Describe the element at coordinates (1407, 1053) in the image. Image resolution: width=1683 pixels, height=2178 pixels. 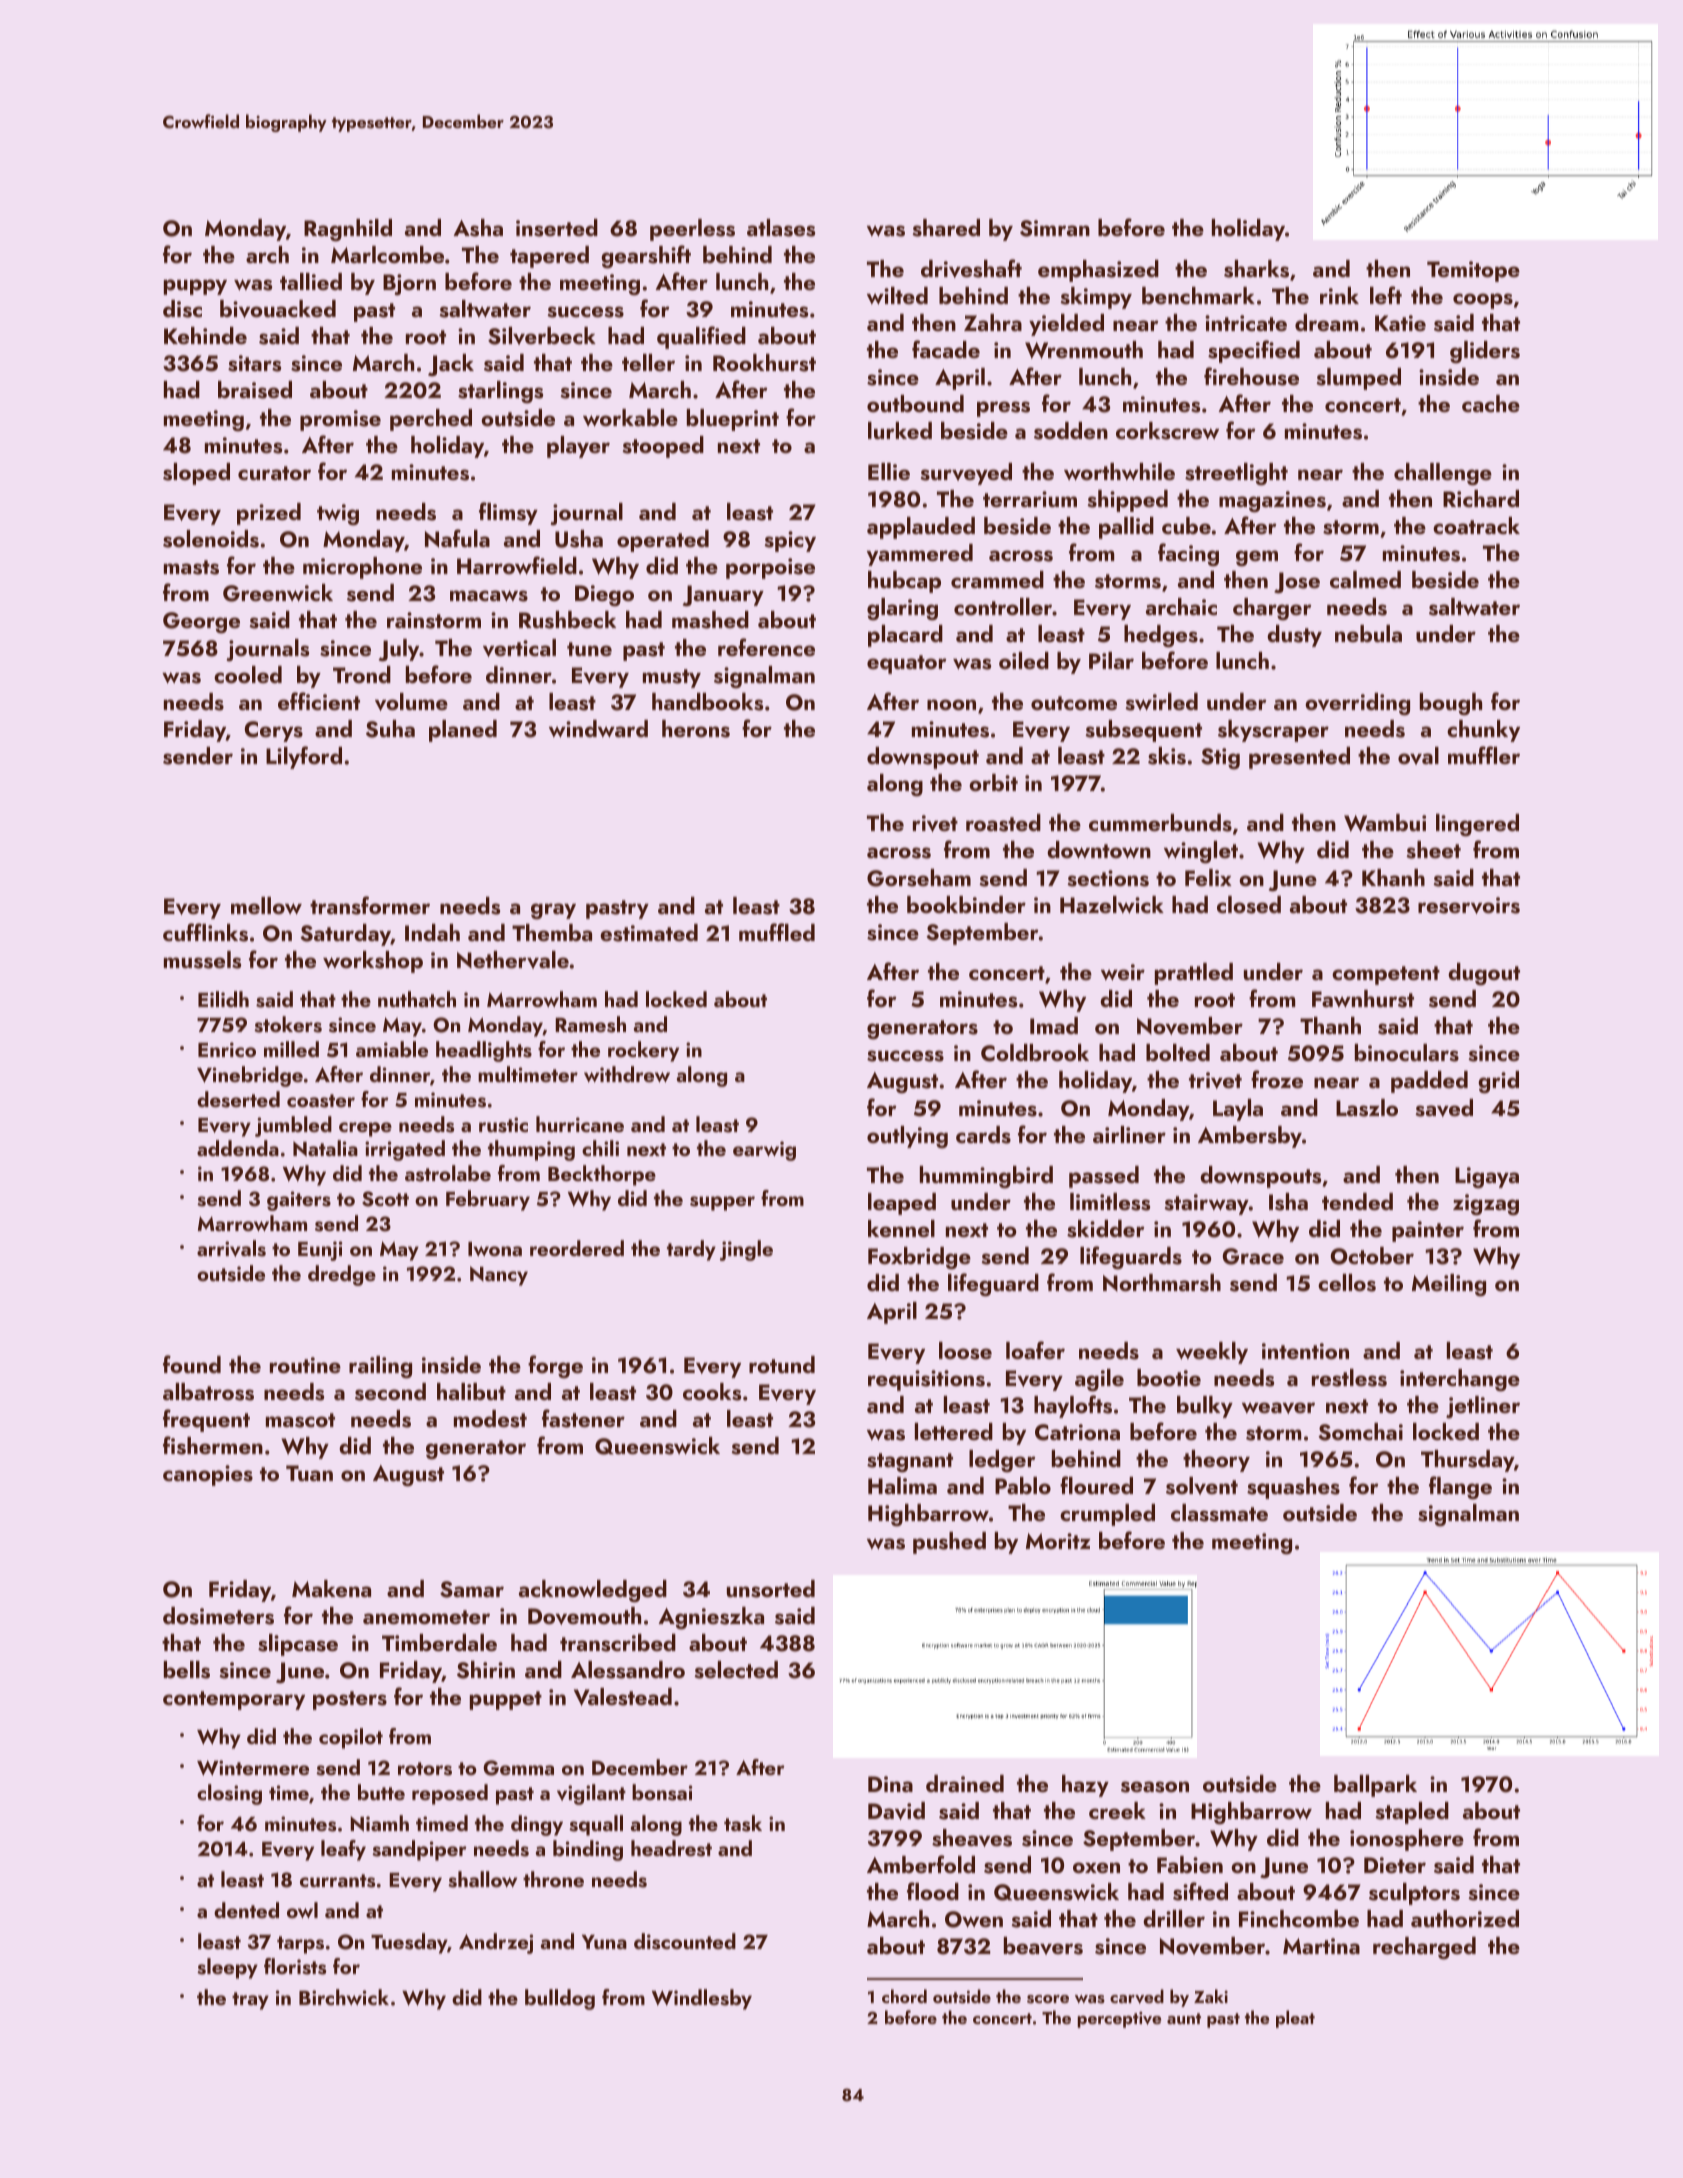
I see `binoculars` at that location.
